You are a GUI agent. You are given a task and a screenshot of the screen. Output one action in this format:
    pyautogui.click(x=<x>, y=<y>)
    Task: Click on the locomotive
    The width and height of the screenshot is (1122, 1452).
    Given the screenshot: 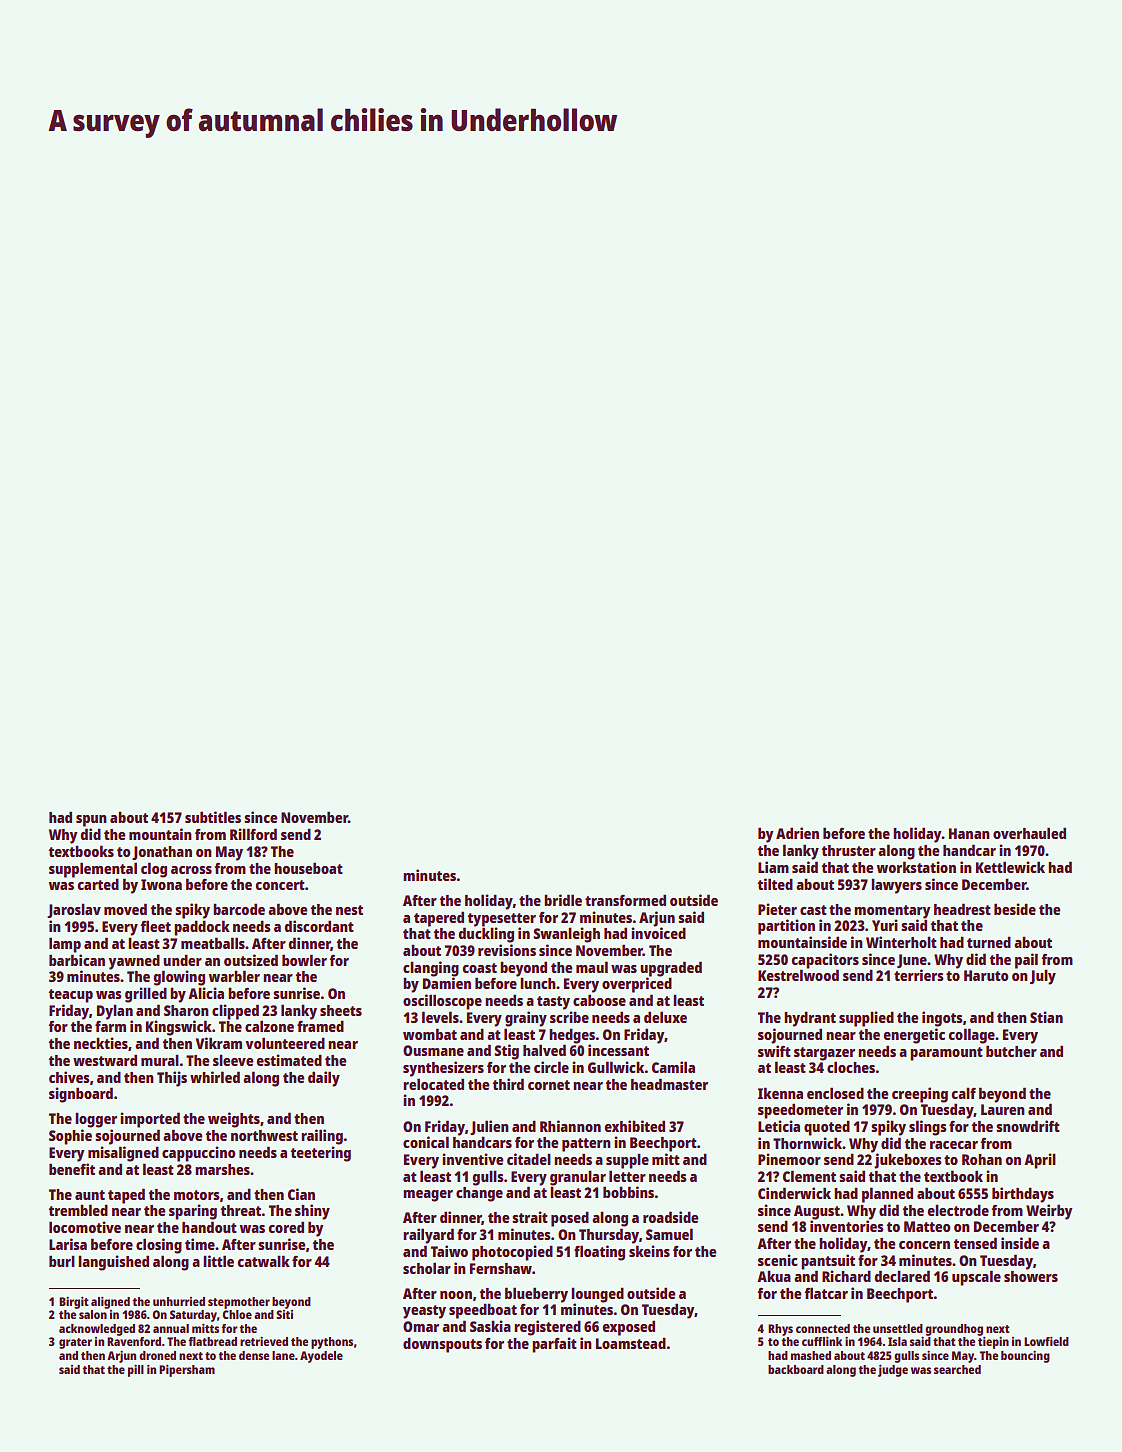 What is the action you would take?
    pyautogui.click(x=85, y=1227)
